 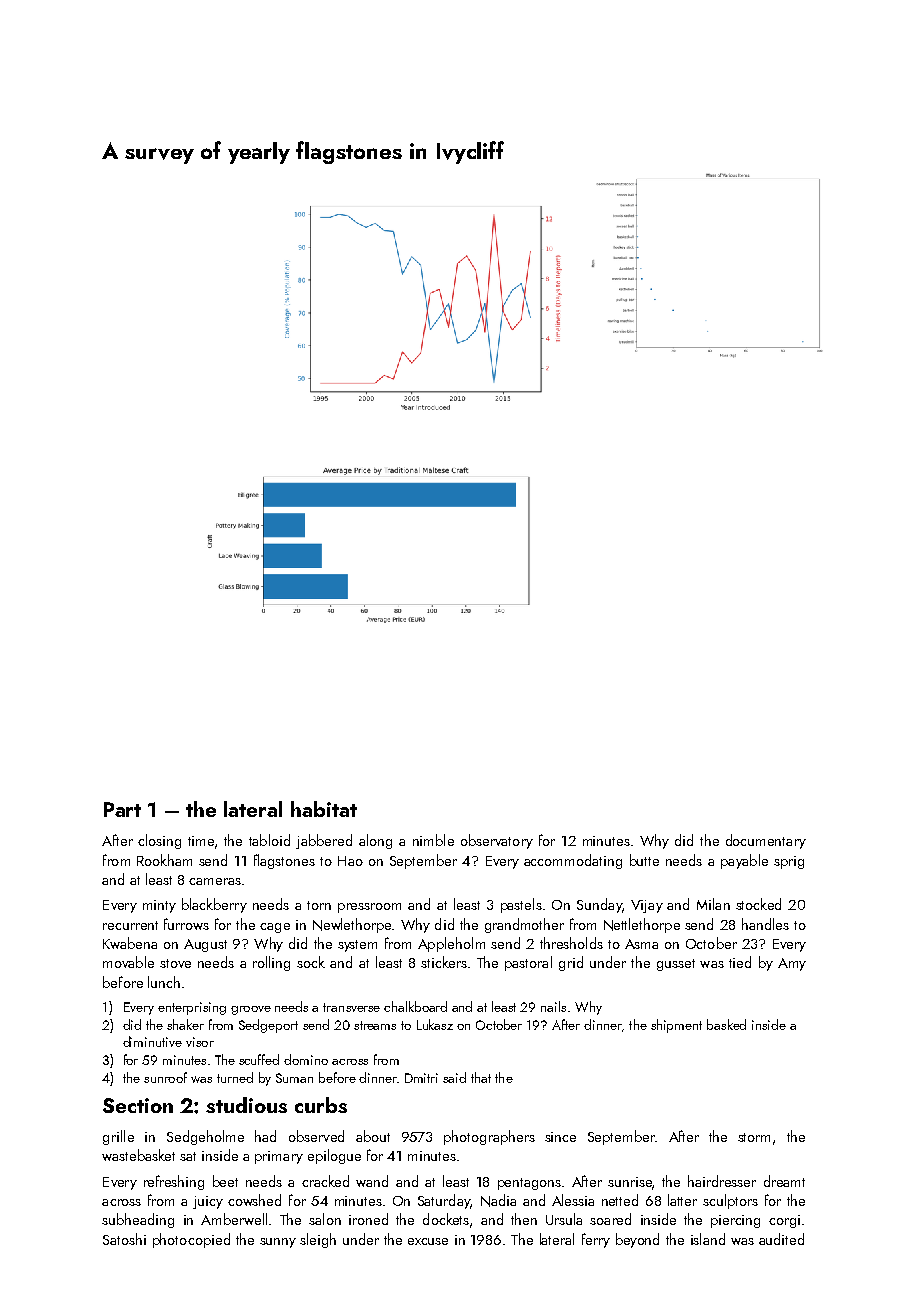 I want to click on about, so click(x=373, y=1136).
